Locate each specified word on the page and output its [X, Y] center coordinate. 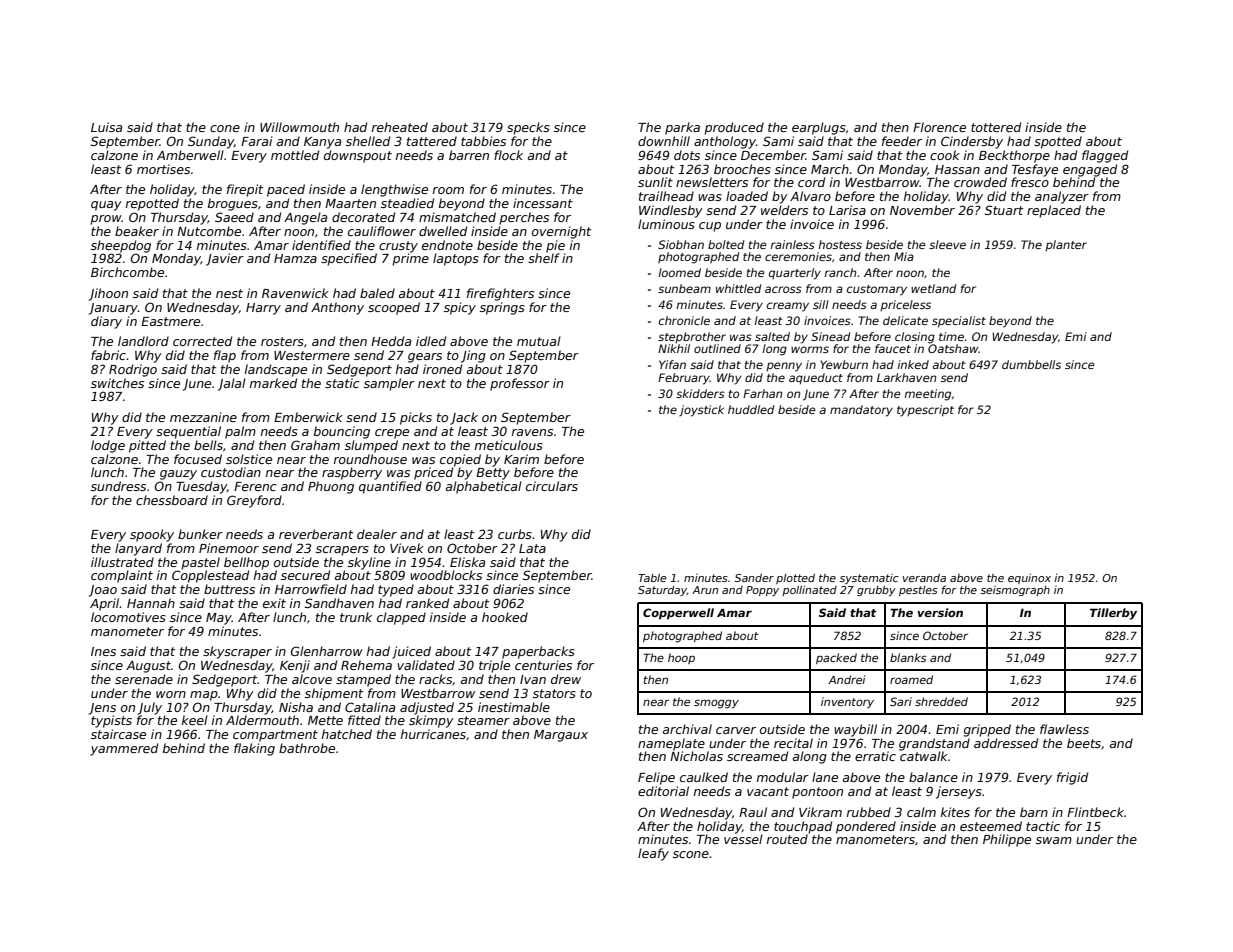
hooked [505, 617]
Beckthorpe [1014, 156]
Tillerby [1113, 614]
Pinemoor [229, 548]
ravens [532, 432]
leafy [653, 854]
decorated [363, 217]
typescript [925, 411]
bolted [726, 244]
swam [1054, 840]
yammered [124, 749]
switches [117, 383]
